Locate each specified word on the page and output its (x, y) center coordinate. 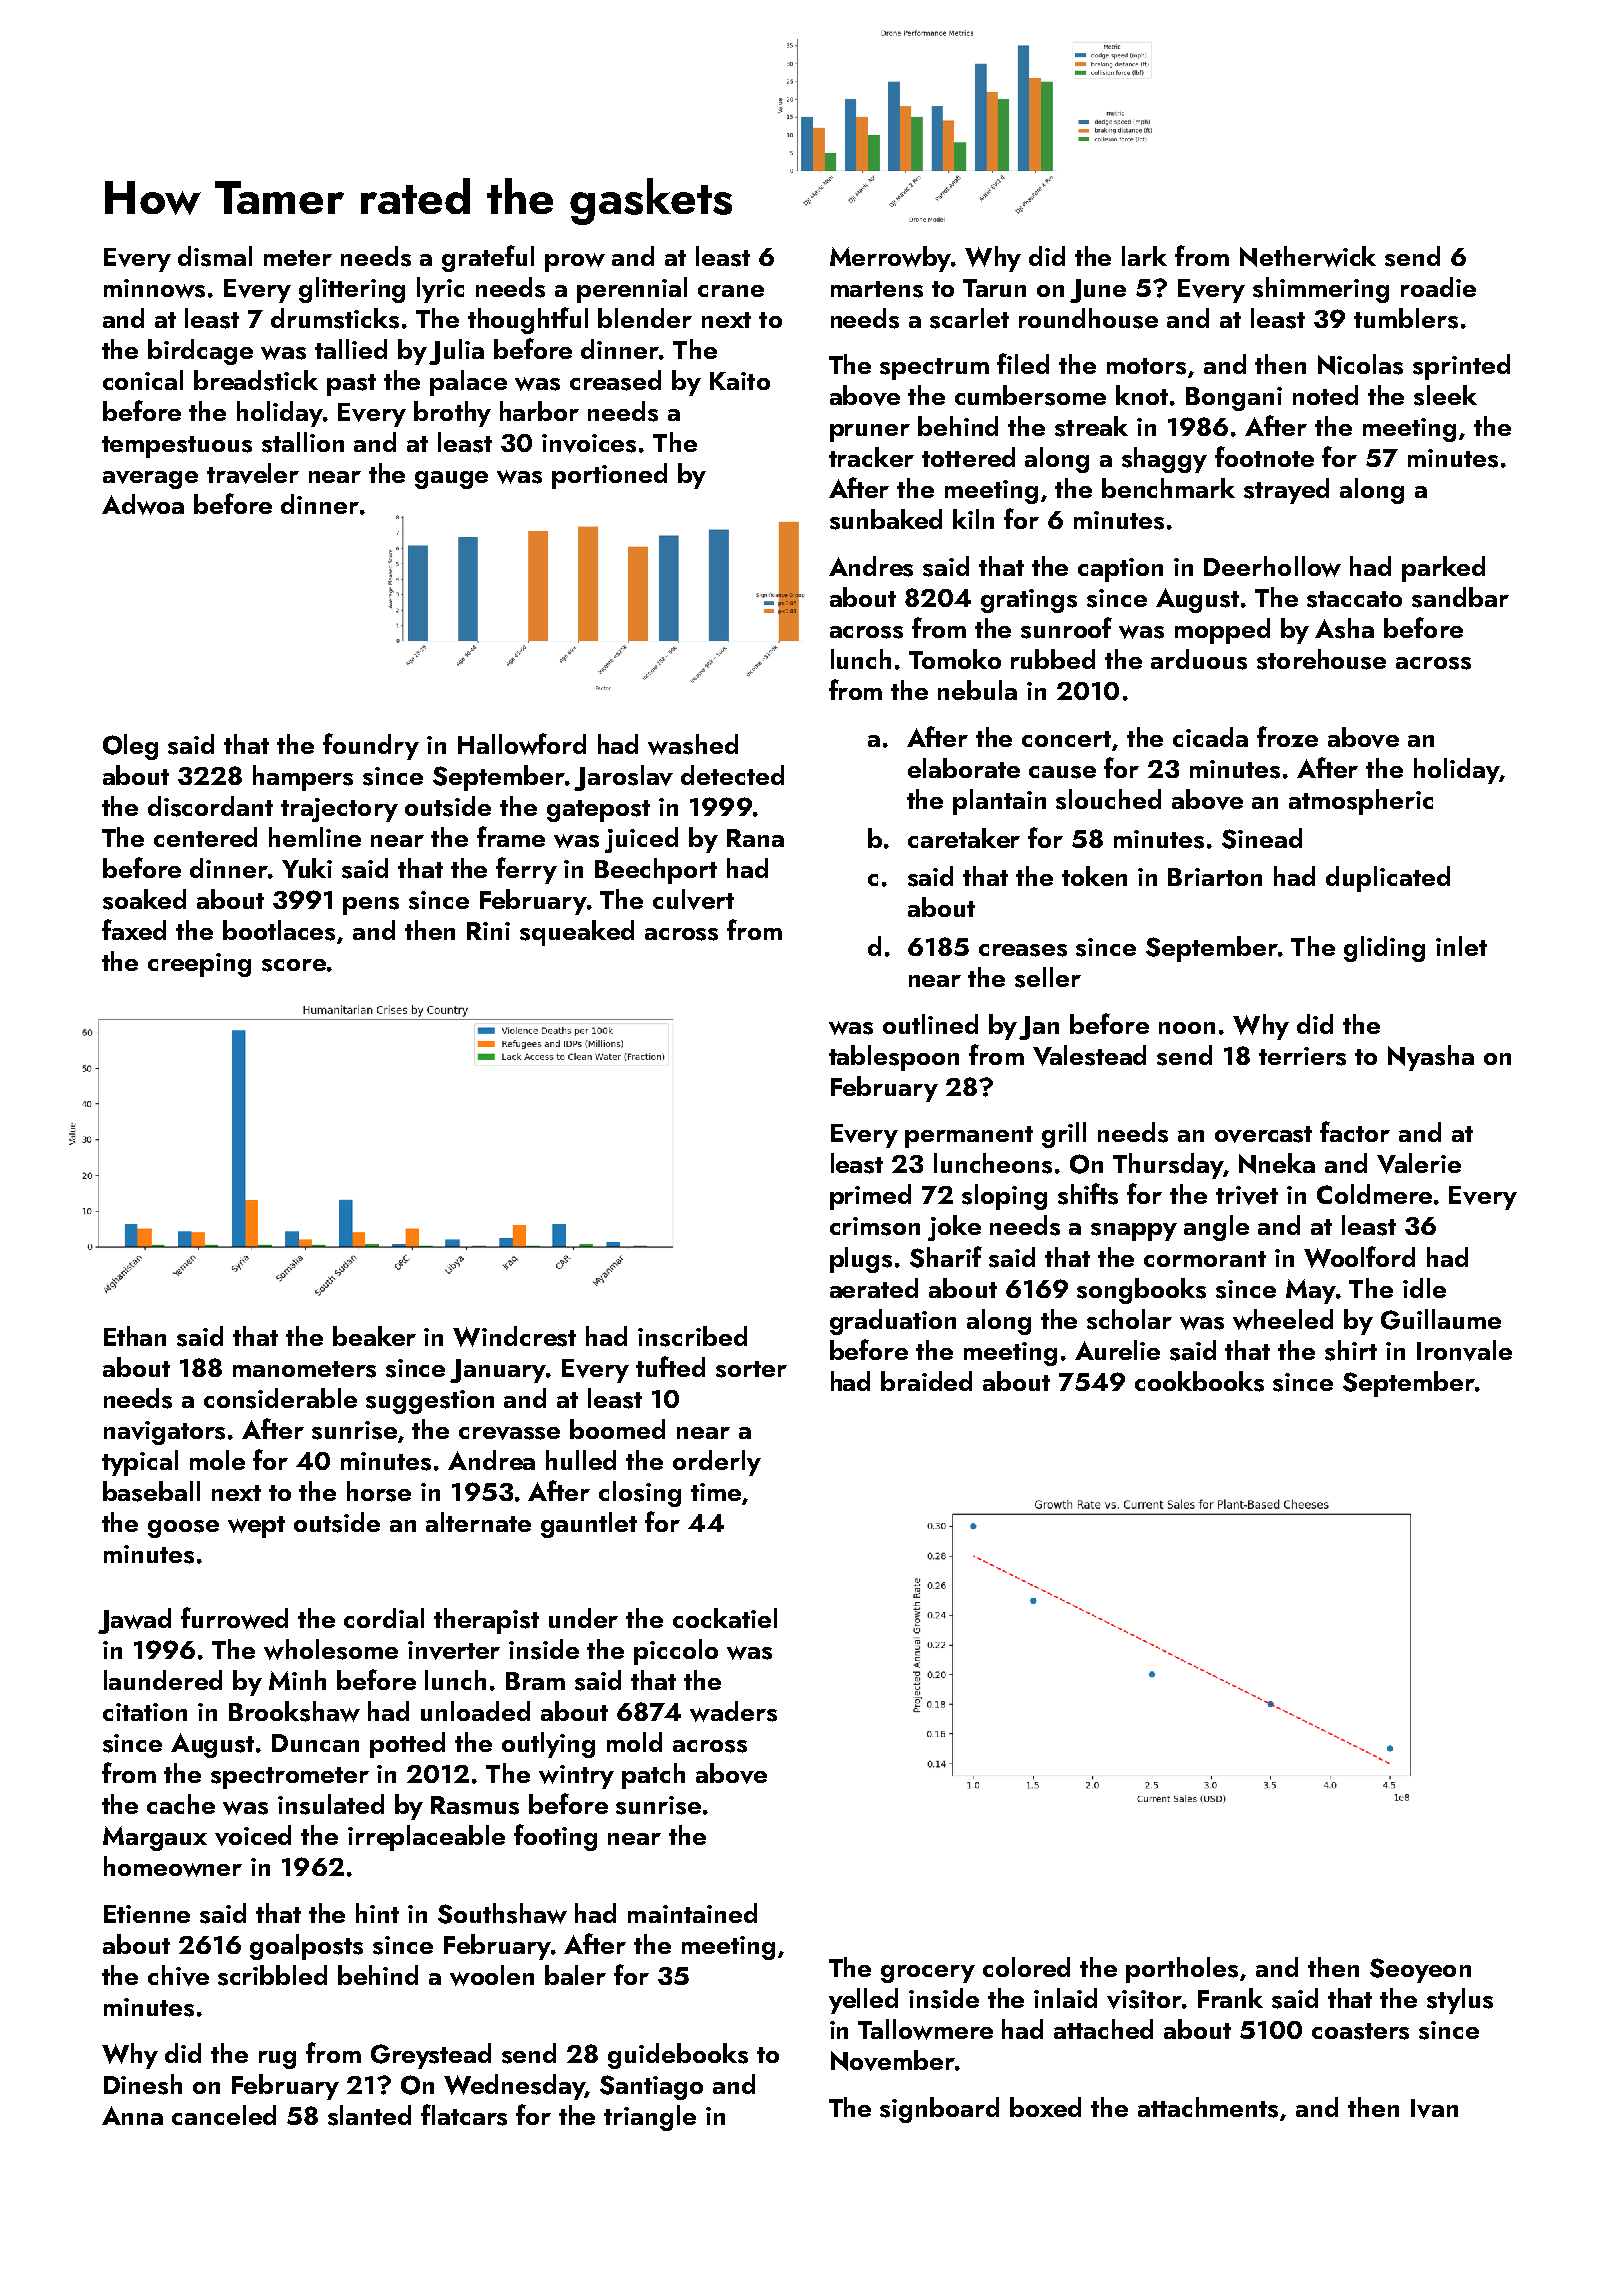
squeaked (577, 933)
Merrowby (890, 259)
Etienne (147, 1914)
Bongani (1234, 399)
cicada (1210, 737)
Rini (488, 931)
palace (468, 383)
